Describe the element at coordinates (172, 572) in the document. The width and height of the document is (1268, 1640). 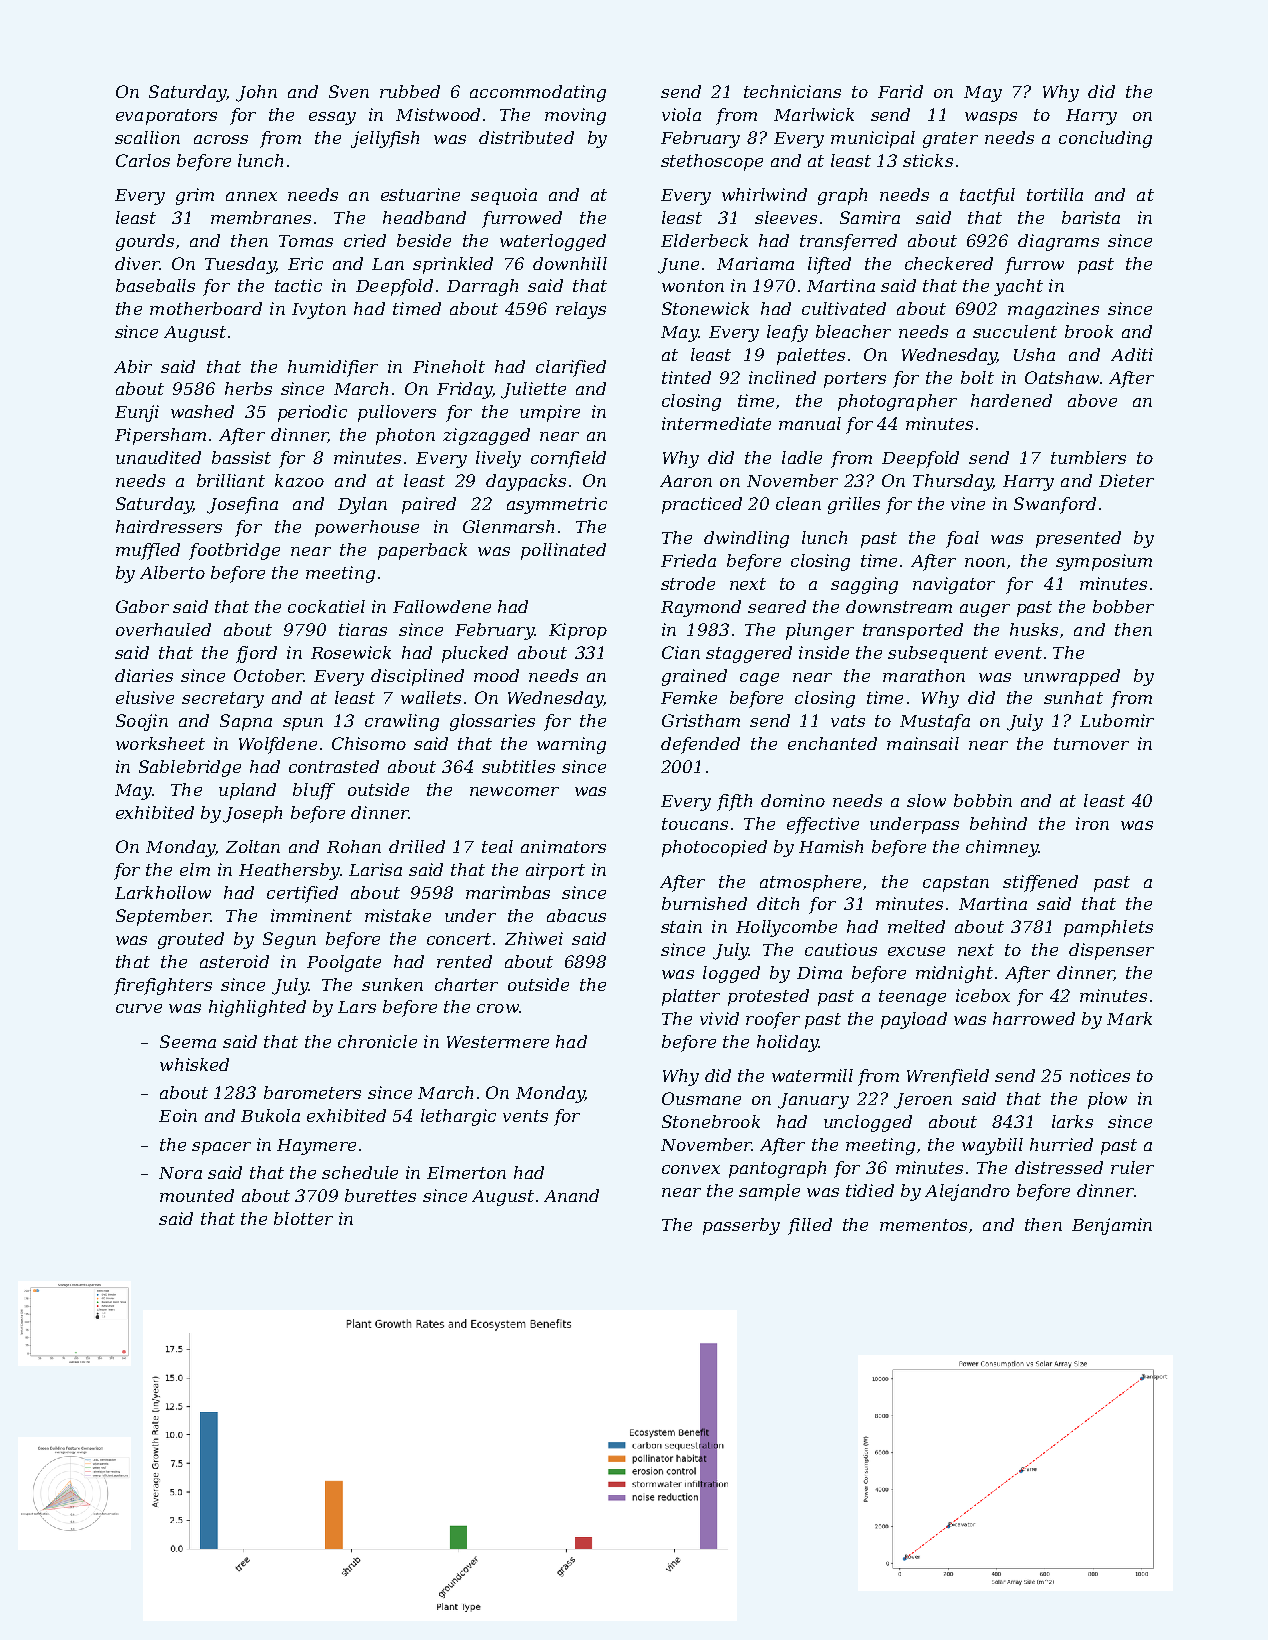
I see `Alberto` at that location.
